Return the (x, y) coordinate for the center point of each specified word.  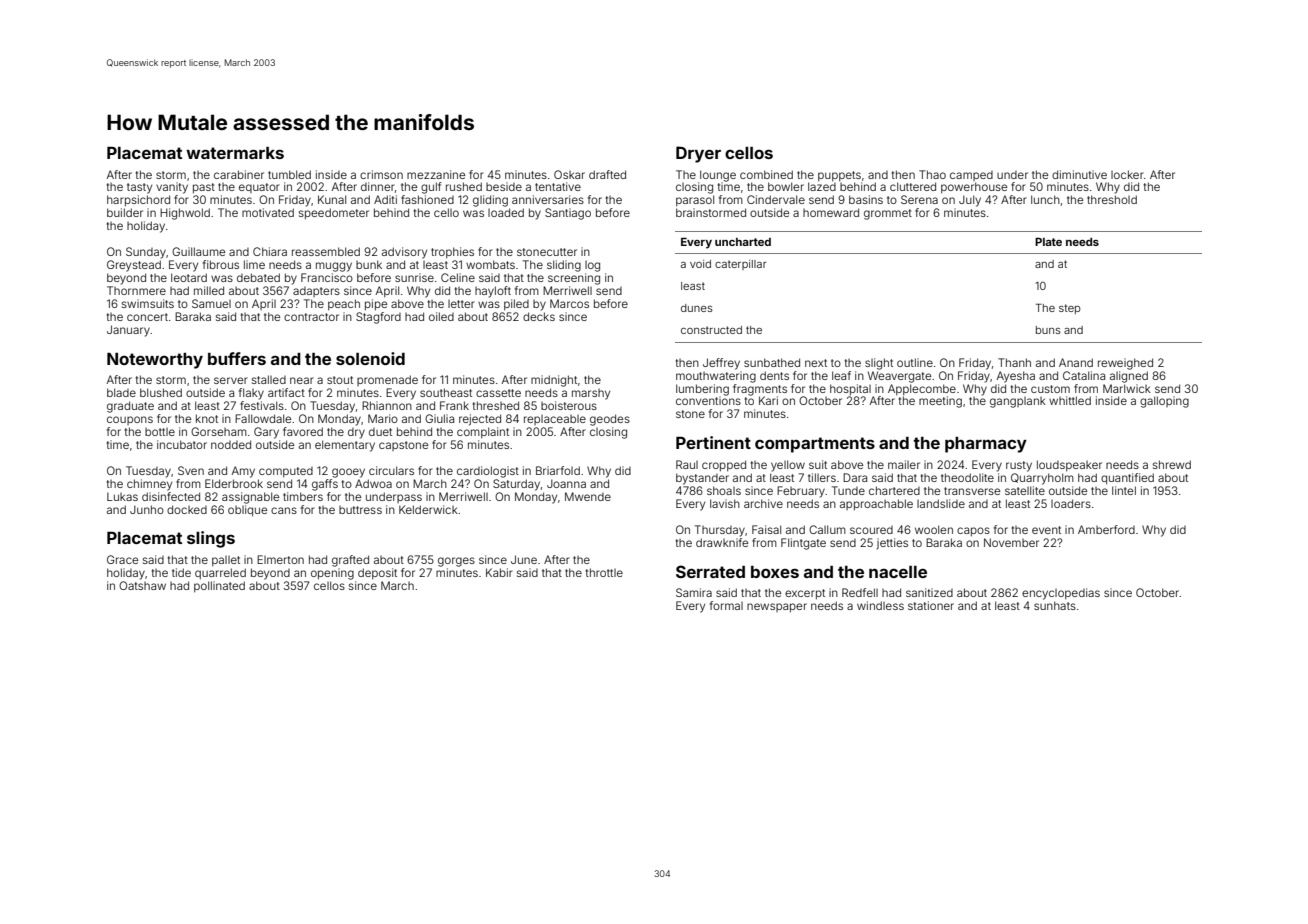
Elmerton (280, 559)
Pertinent (713, 442)
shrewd (1172, 464)
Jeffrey (721, 364)
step (1069, 309)
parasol (695, 200)
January (128, 331)
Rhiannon (387, 405)
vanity (172, 188)
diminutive (1079, 174)
